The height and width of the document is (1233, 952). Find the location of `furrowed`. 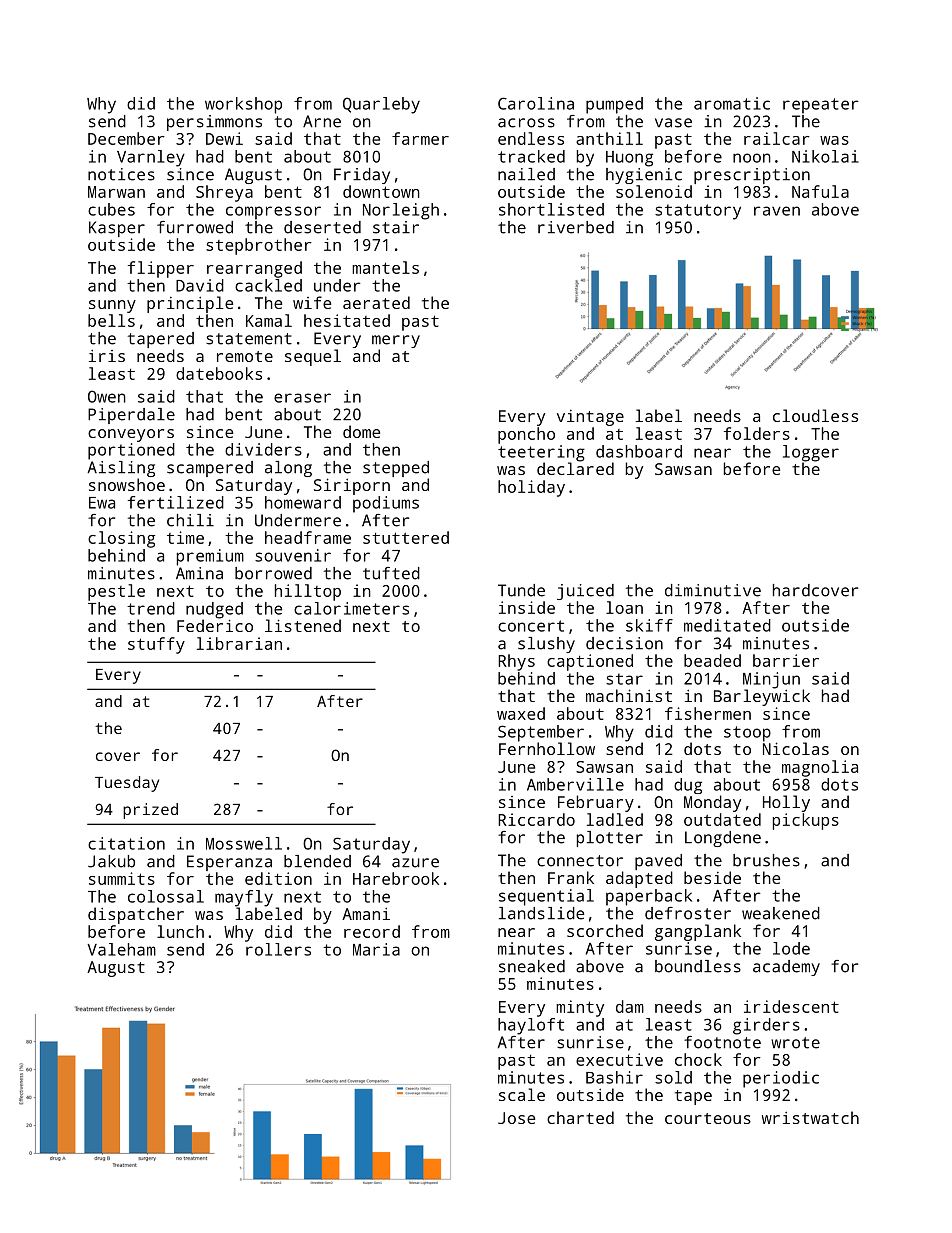

furrowed is located at coordinates (195, 227).
